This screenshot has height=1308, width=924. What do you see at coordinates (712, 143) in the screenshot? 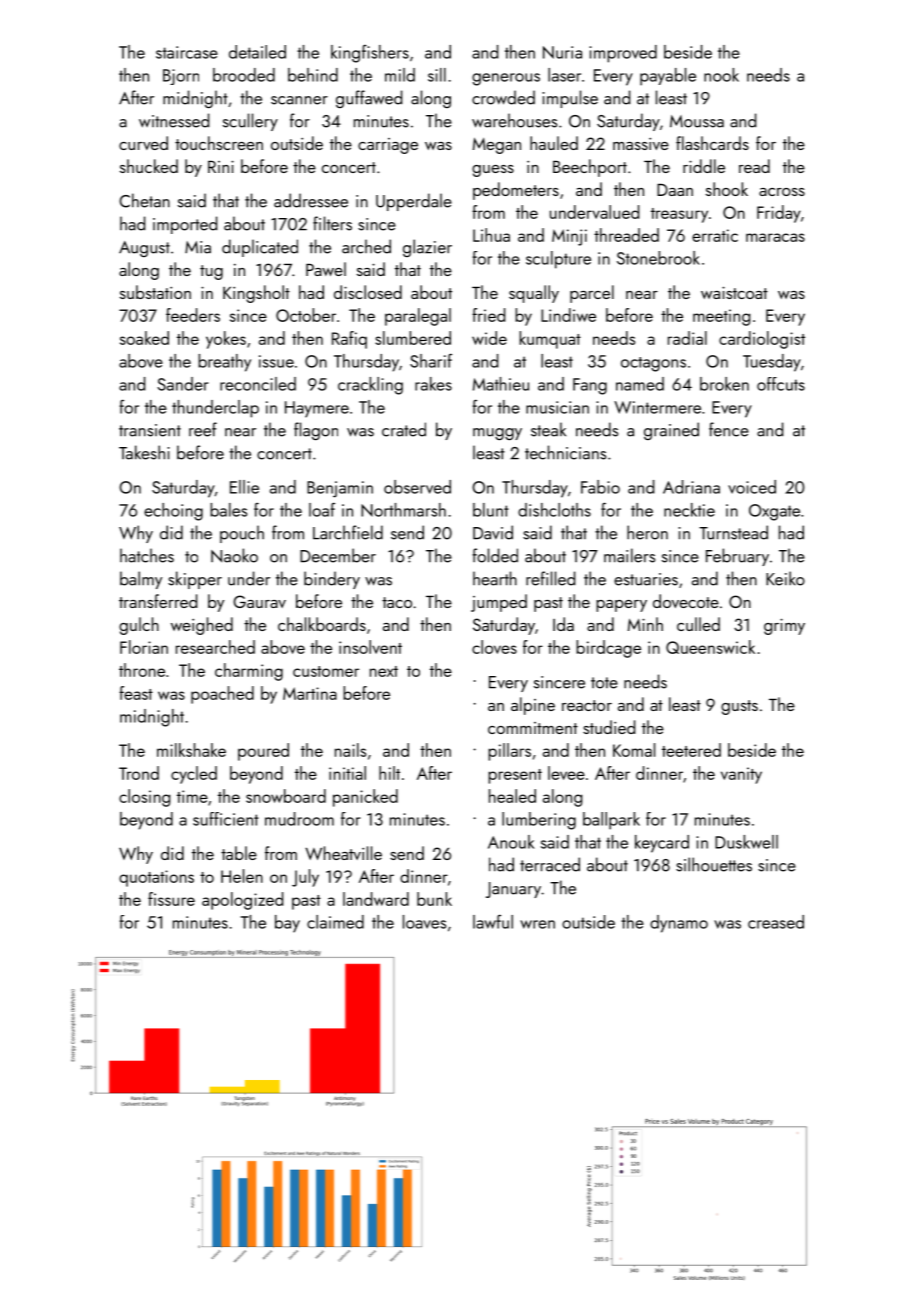
I see `flashcards` at bounding box center [712, 143].
